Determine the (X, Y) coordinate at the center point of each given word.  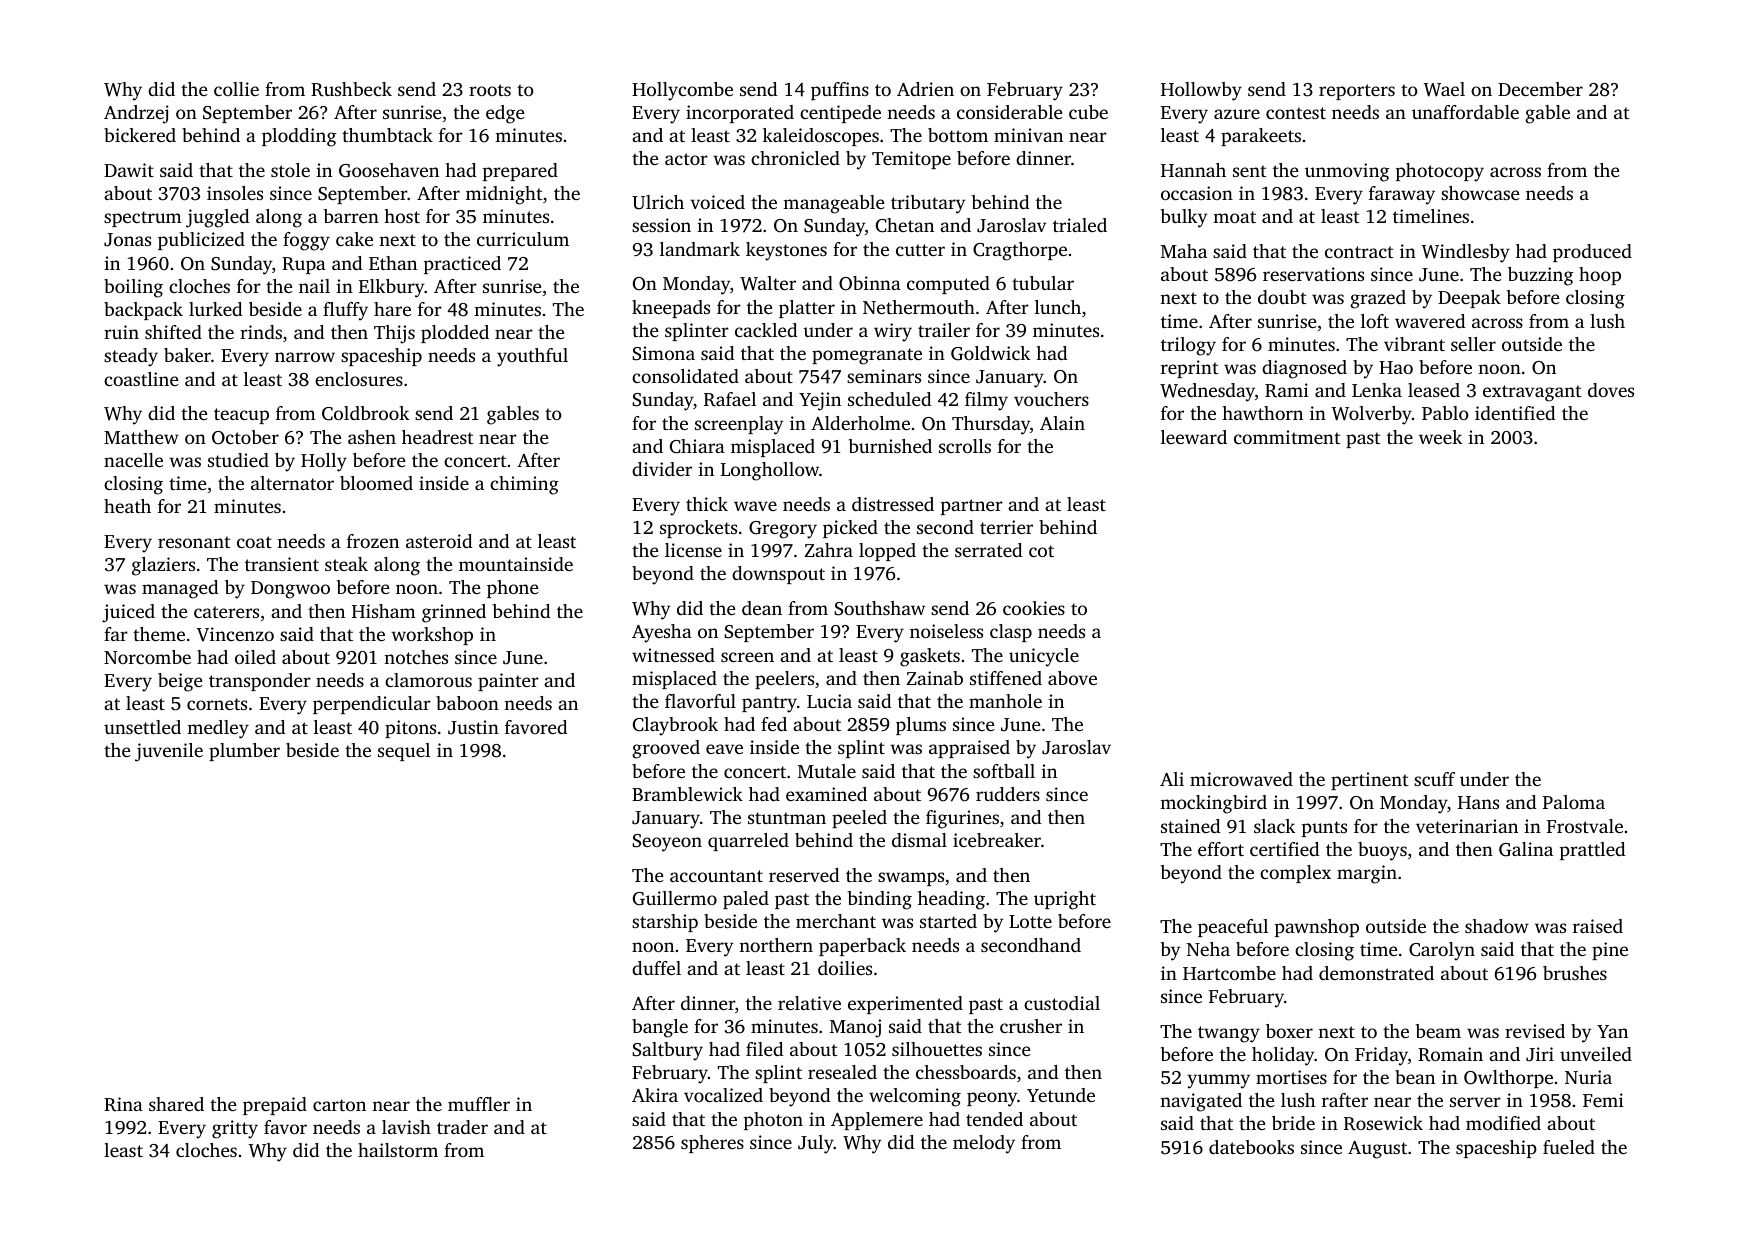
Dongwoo (290, 590)
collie (236, 89)
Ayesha (662, 633)
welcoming (915, 1097)
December (1540, 89)
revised (1535, 1031)
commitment (1287, 437)
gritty (235, 1129)
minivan (1028, 135)
